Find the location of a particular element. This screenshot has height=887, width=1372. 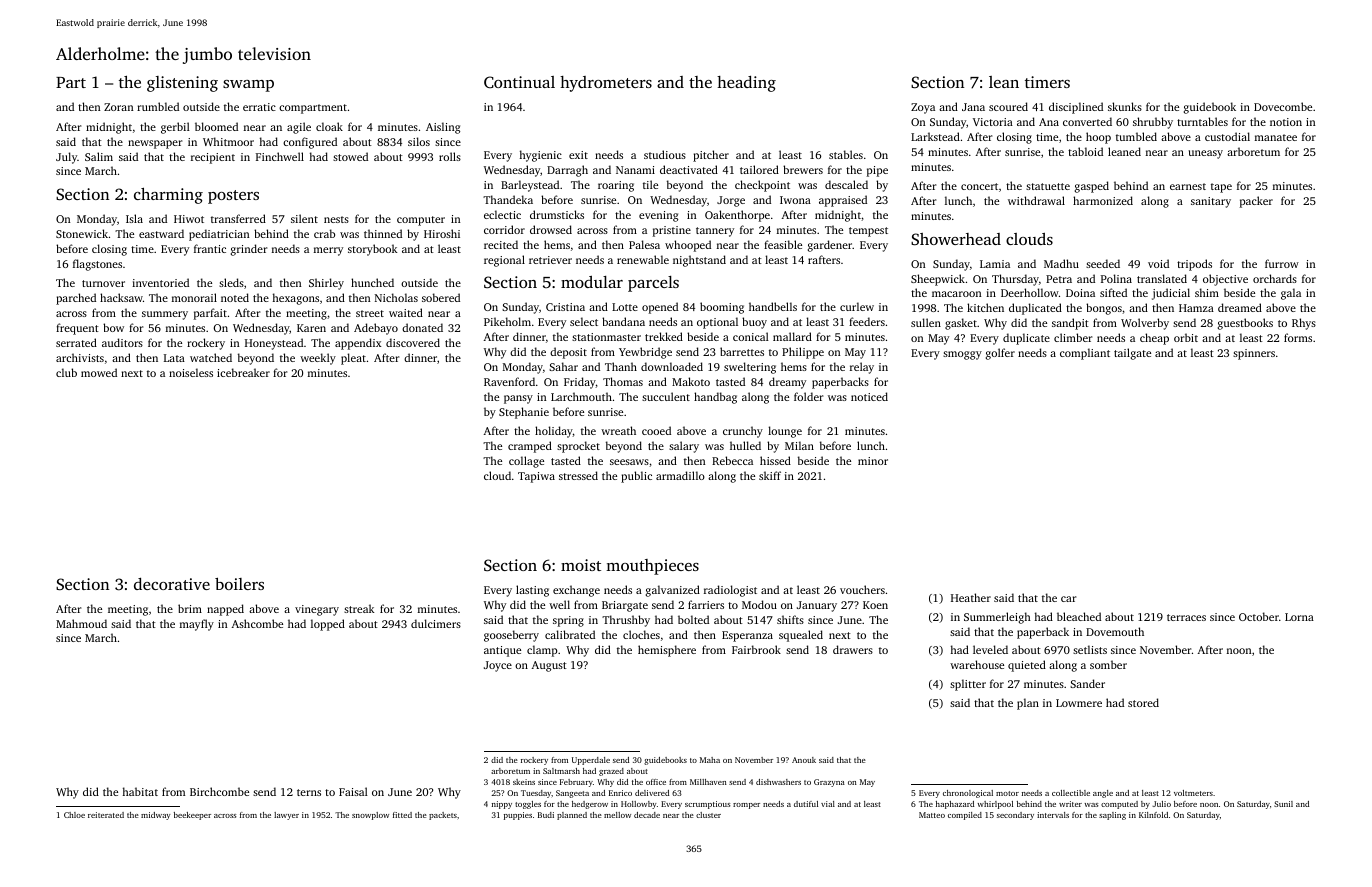

gerbil is located at coordinates (175, 128).
